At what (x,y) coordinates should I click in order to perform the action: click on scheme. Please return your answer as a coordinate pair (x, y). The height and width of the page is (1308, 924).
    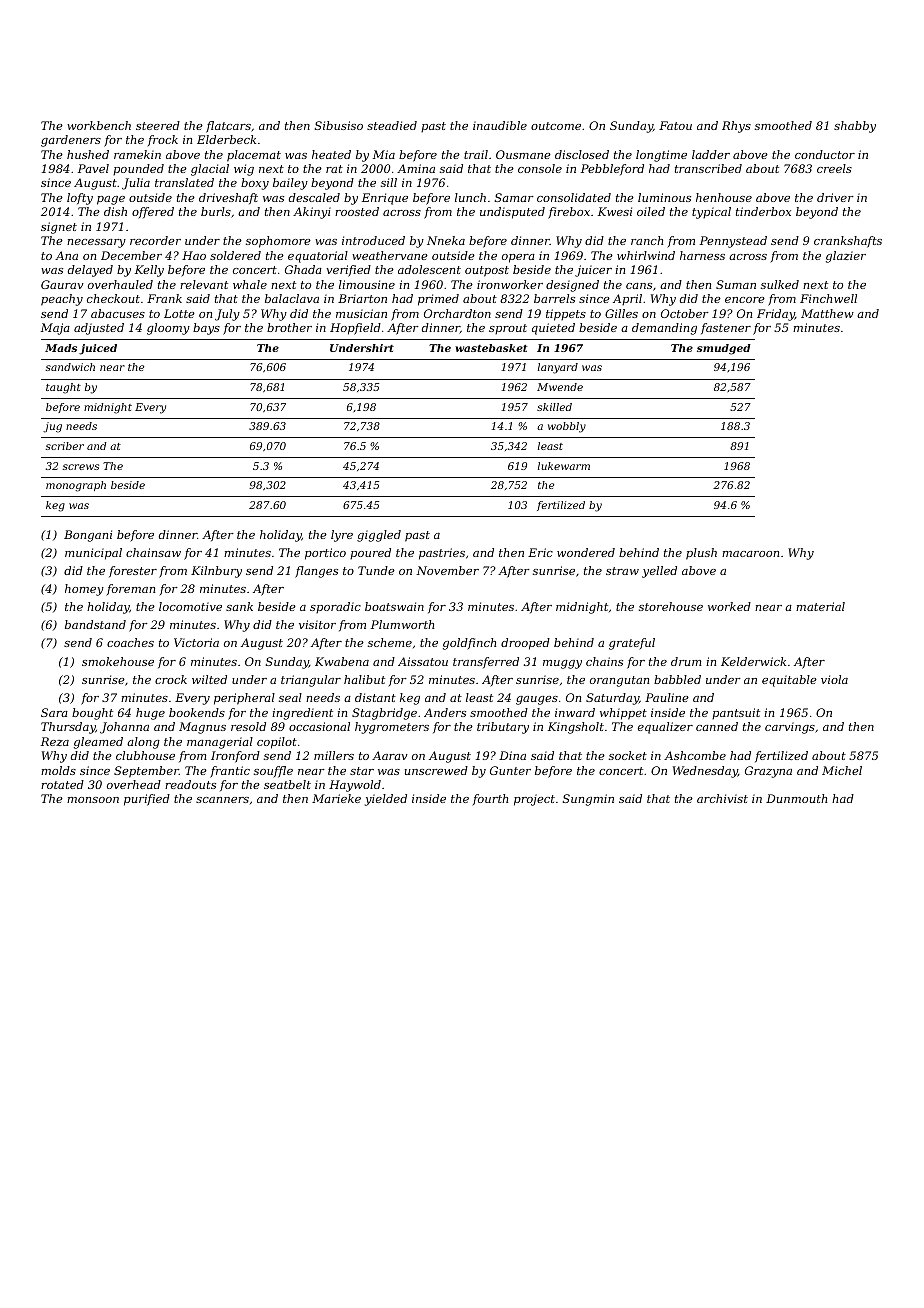
    Looking at the image, I should click on (390, 642).
